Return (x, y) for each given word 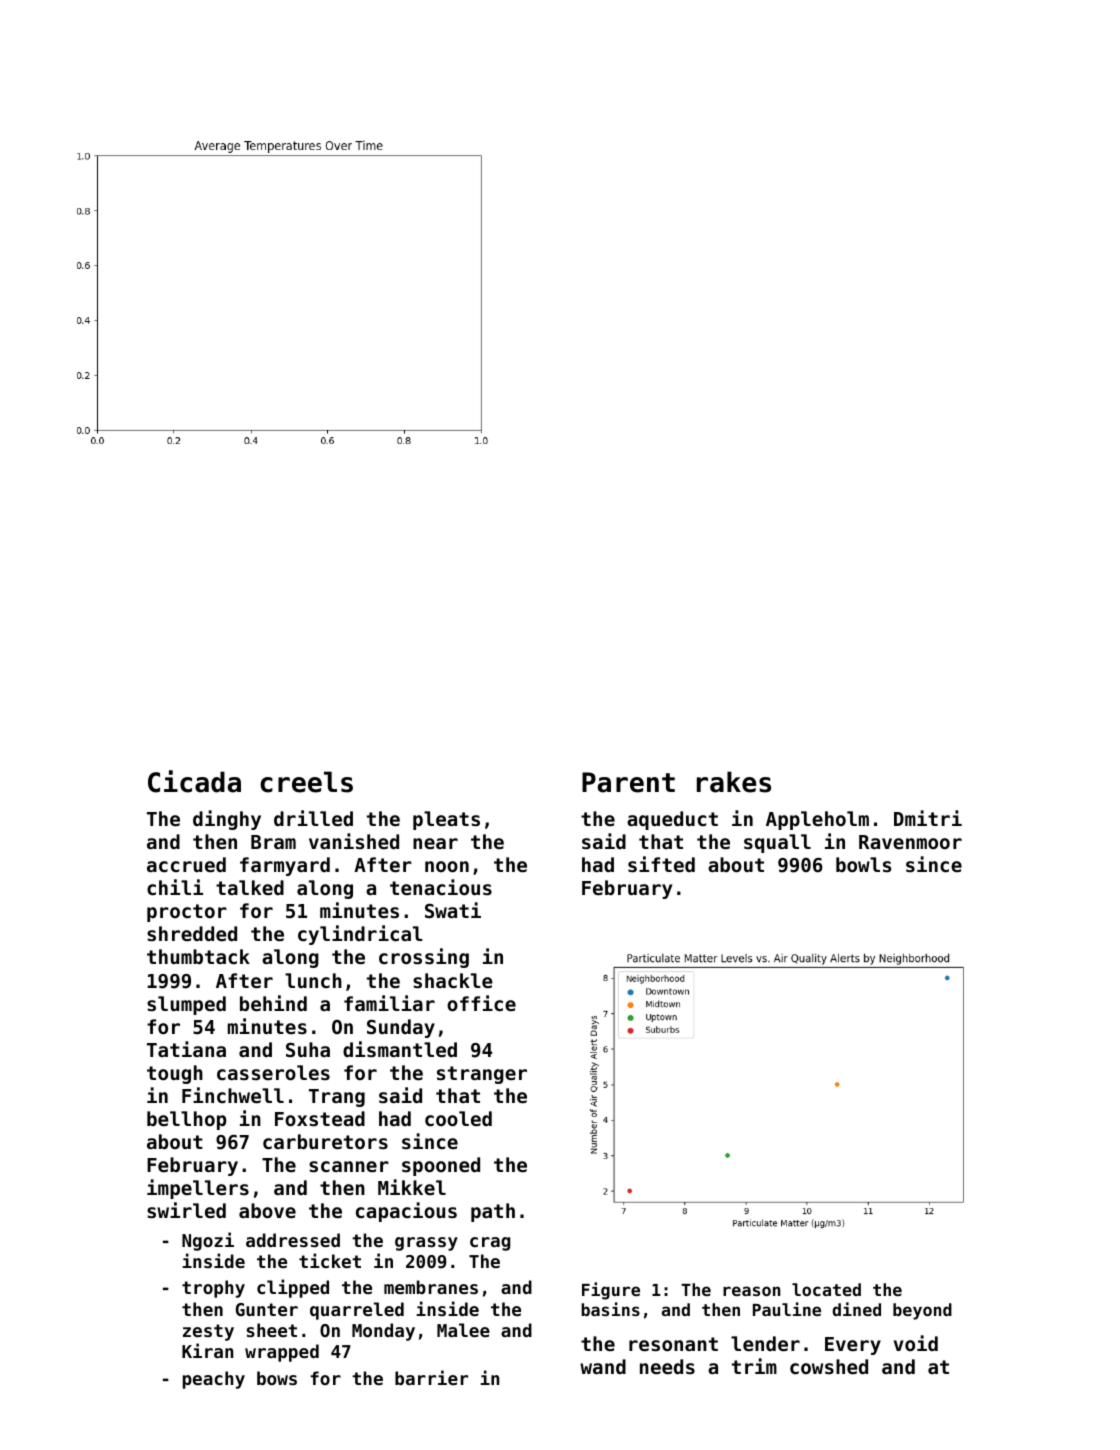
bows (277, 1378)
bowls (863, 864)
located (826, 1289)
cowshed (829, 1367)
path (493, 1212)
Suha (308, 1049)
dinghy (227, 820)
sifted (661, 864)
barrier (431, 1377)
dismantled (400, 1049)
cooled (458, 1118)
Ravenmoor (910, 842)
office (481, 1003)
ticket (330, 1260)
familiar (389, 1003)
